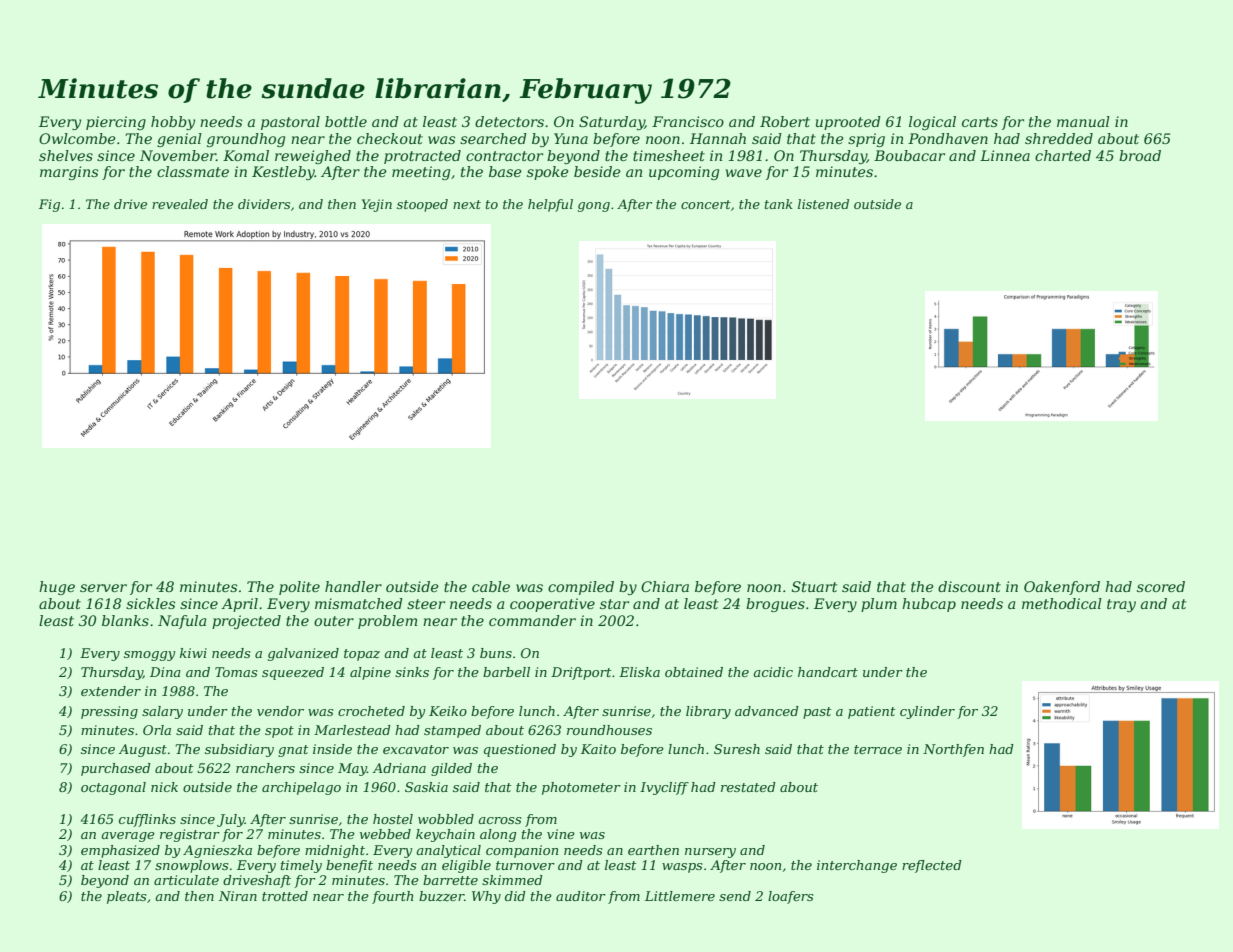  Describe the element at coordinates (1062, 588) in the document. I see `Oakenford` at that location.
